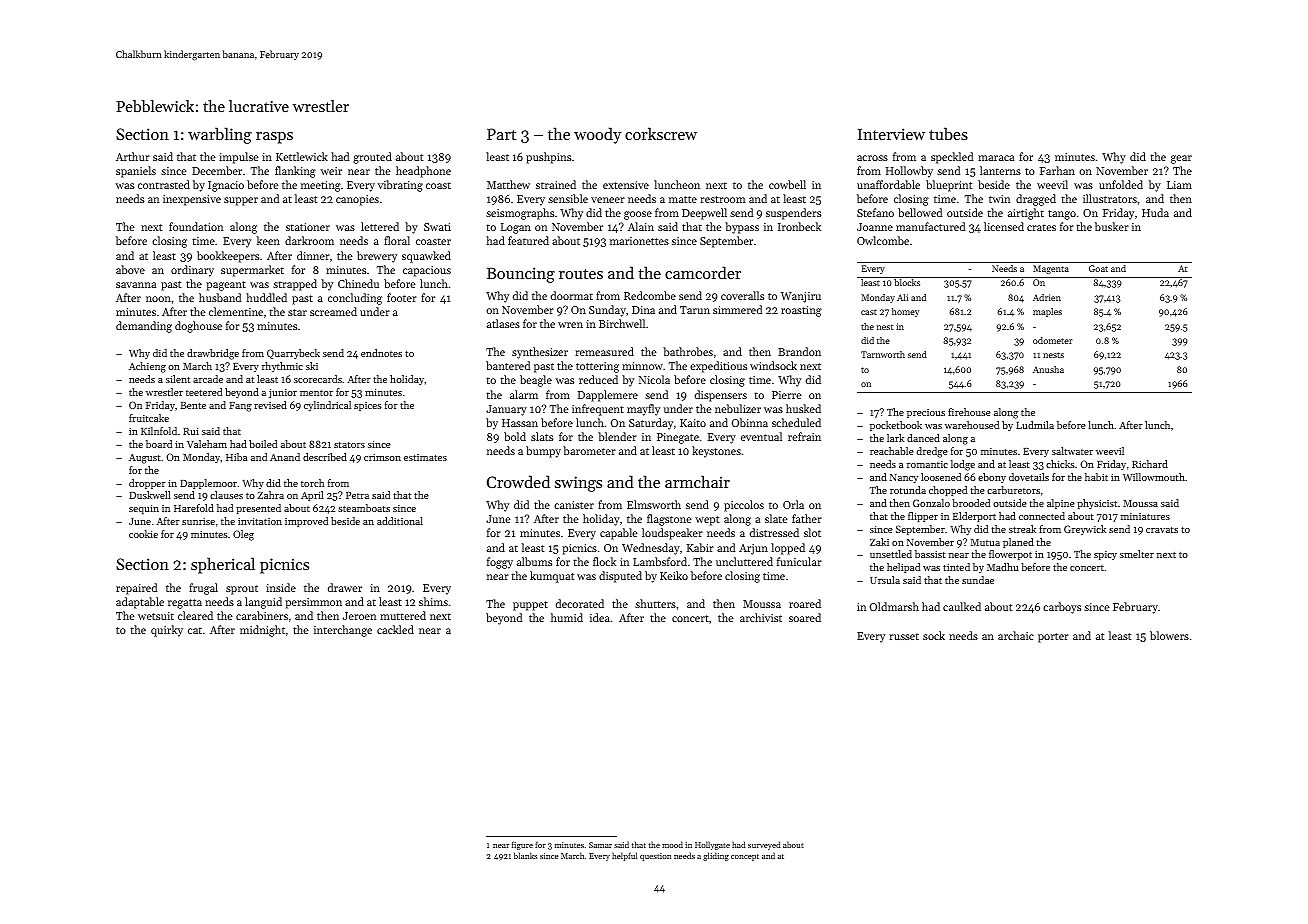 The width and height of the screenshot is (1308, 924). Describe the element at coordinates (761, 617) in the screenshot. I see `archivist` at that location.
